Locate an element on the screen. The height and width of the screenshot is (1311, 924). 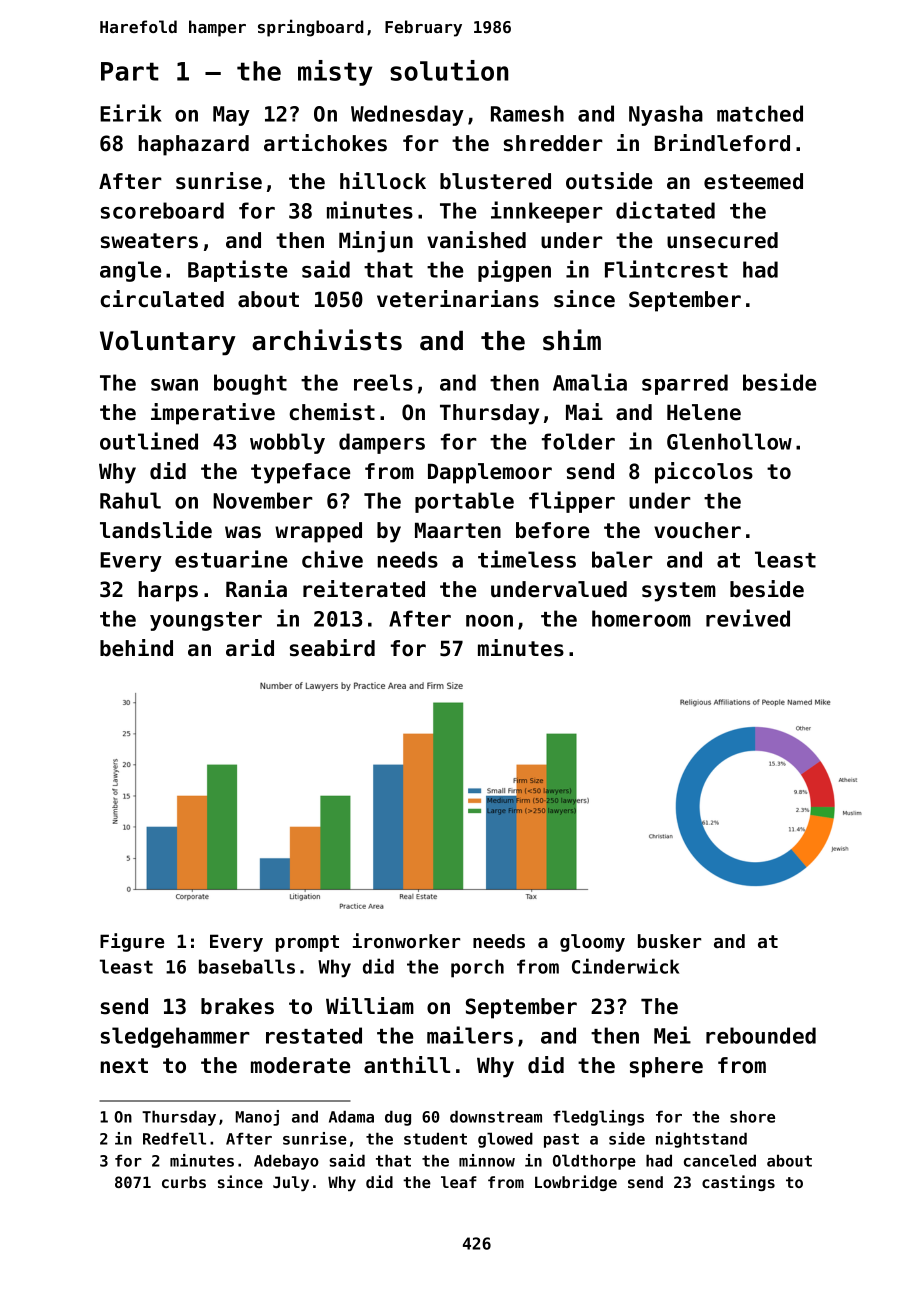
curbs is located at coordinates (184, 1182).
